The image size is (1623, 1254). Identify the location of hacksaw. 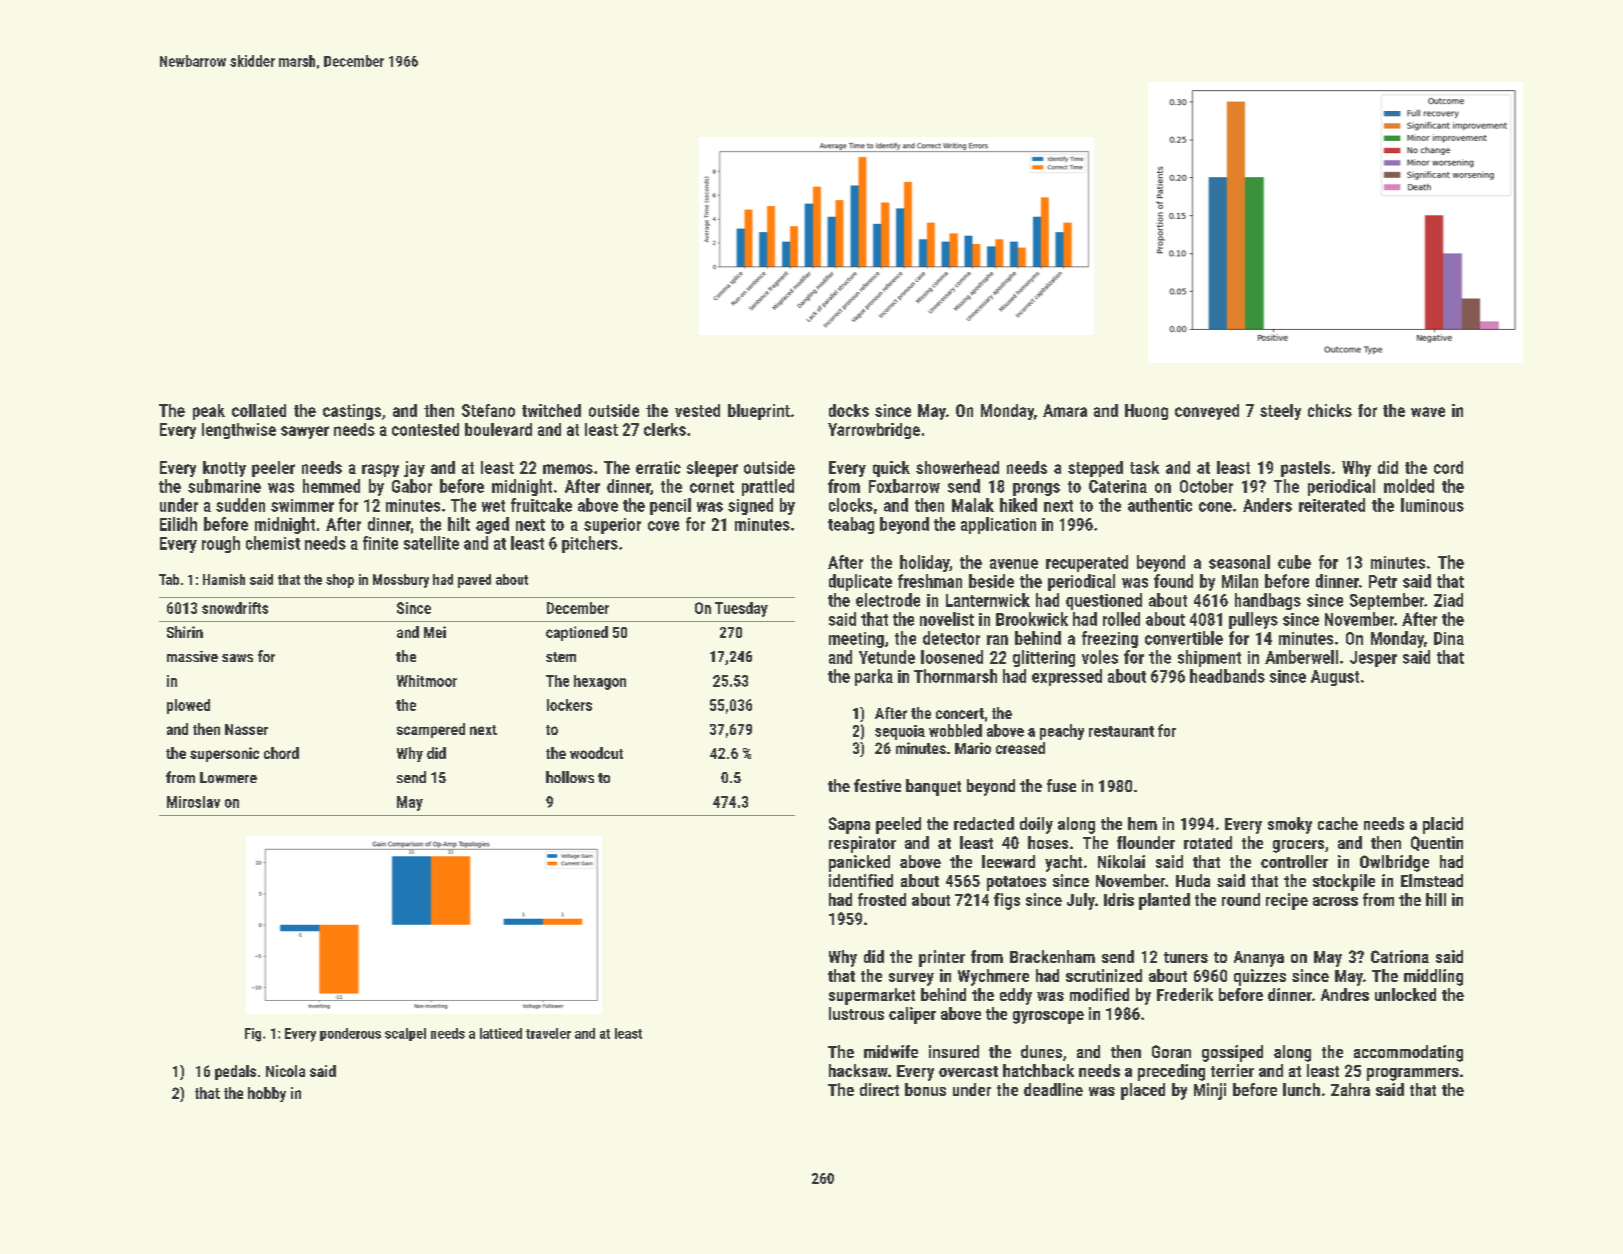
(858, 1070).
